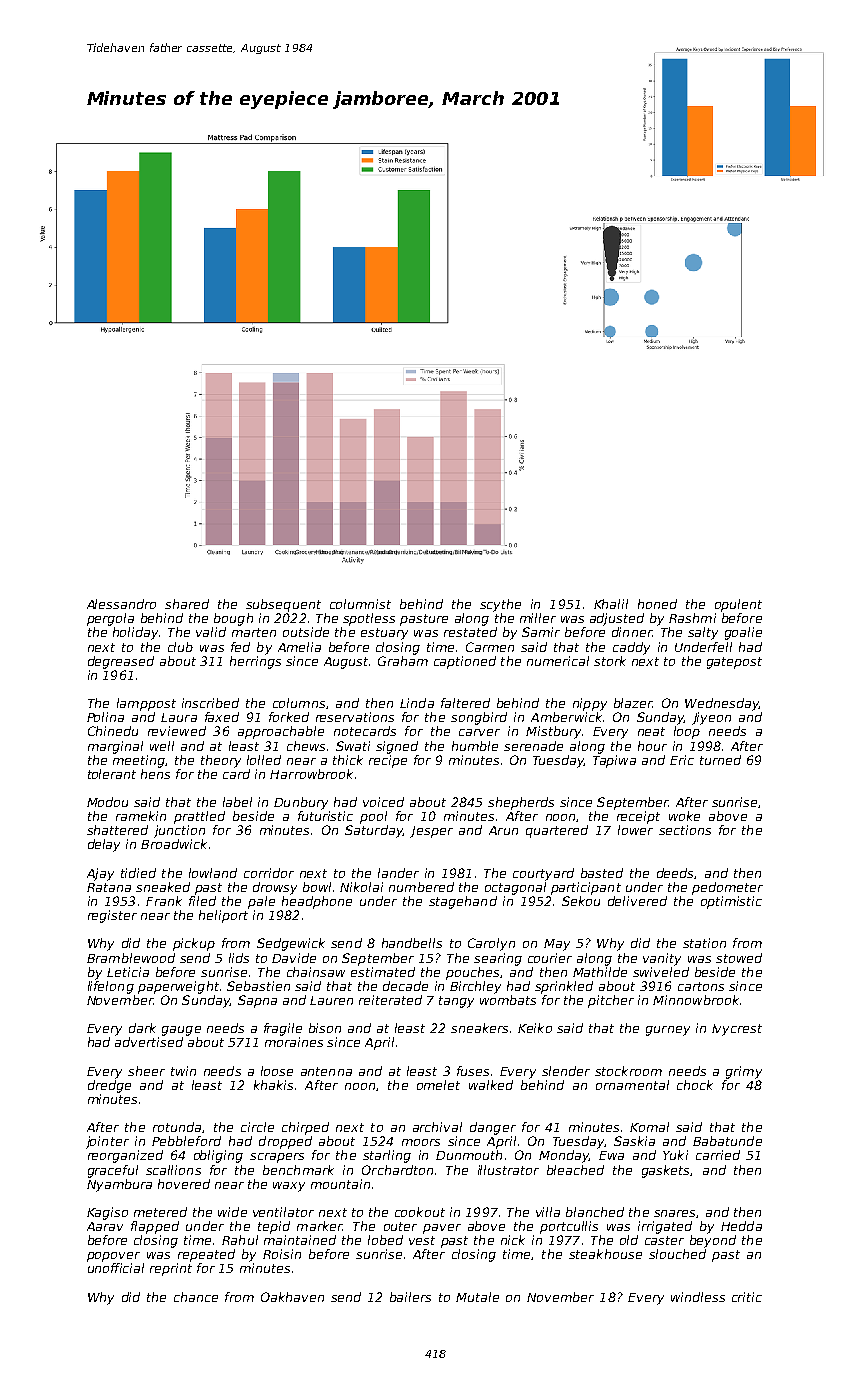  What do you see at coordinates (107, 1142) in the screenshot?
I see `jointer` at bounding box center [107, 1142].
